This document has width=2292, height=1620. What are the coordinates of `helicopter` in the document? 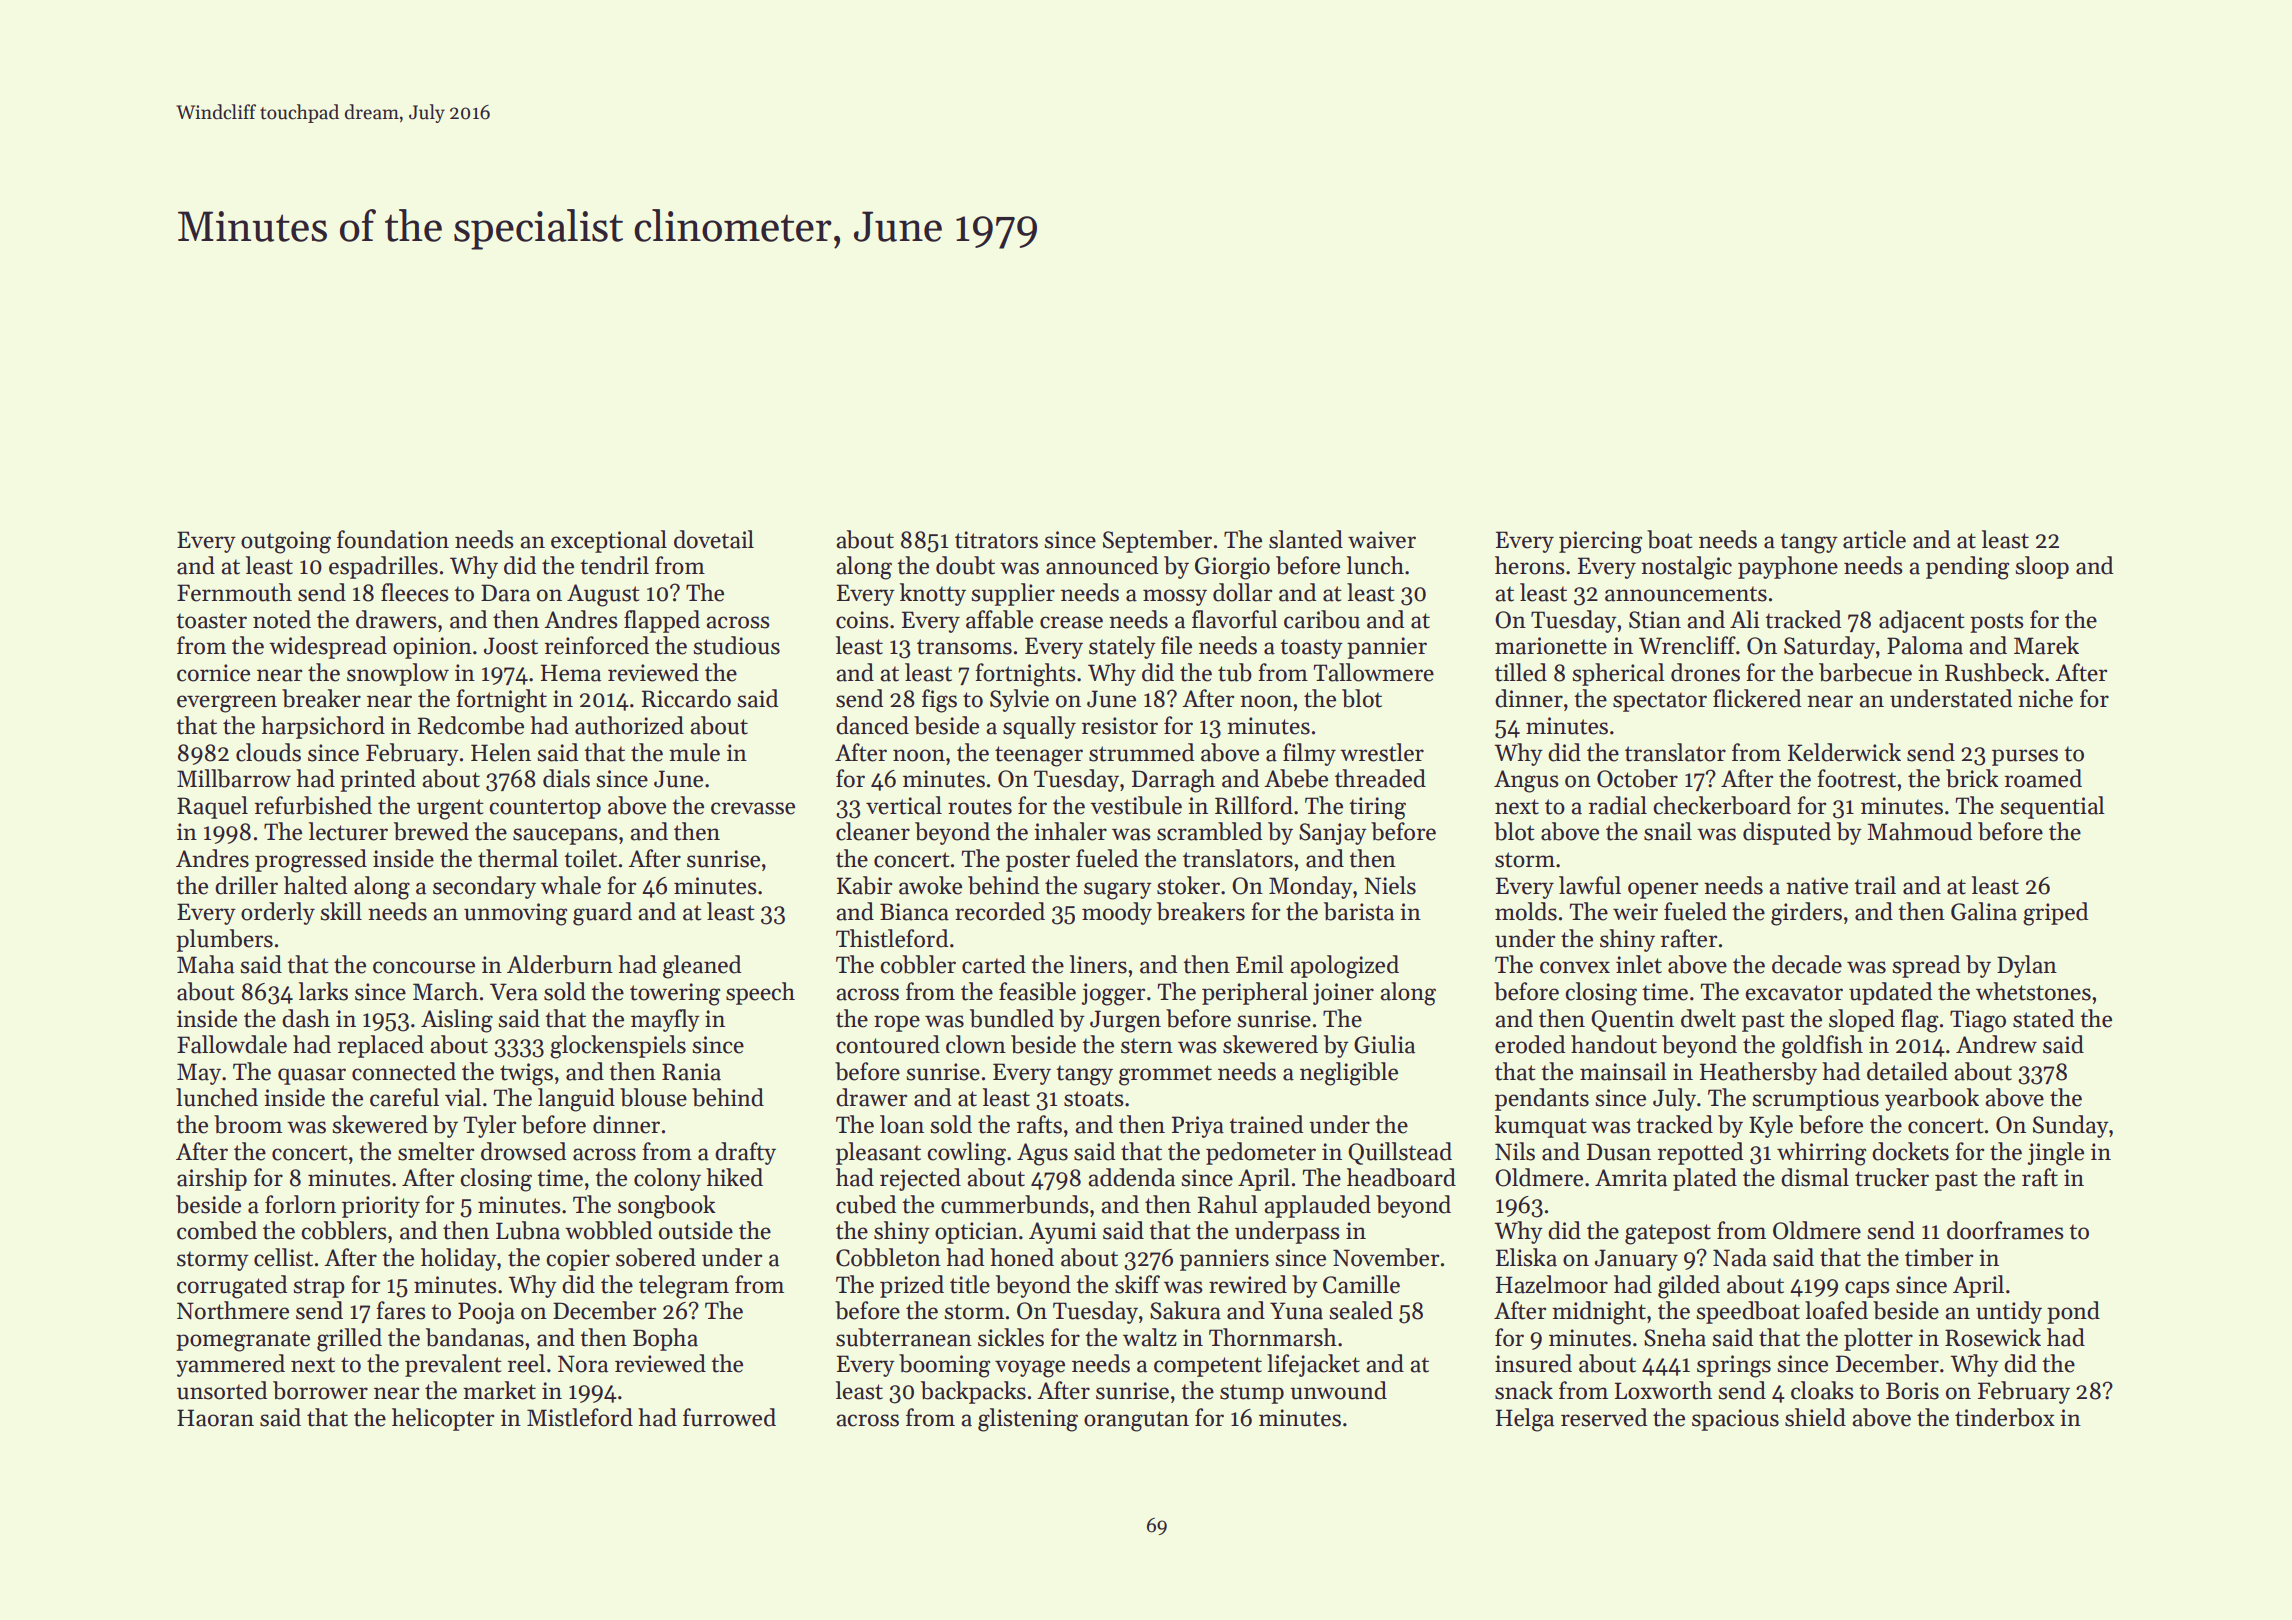 It's located at (443, 1419).
